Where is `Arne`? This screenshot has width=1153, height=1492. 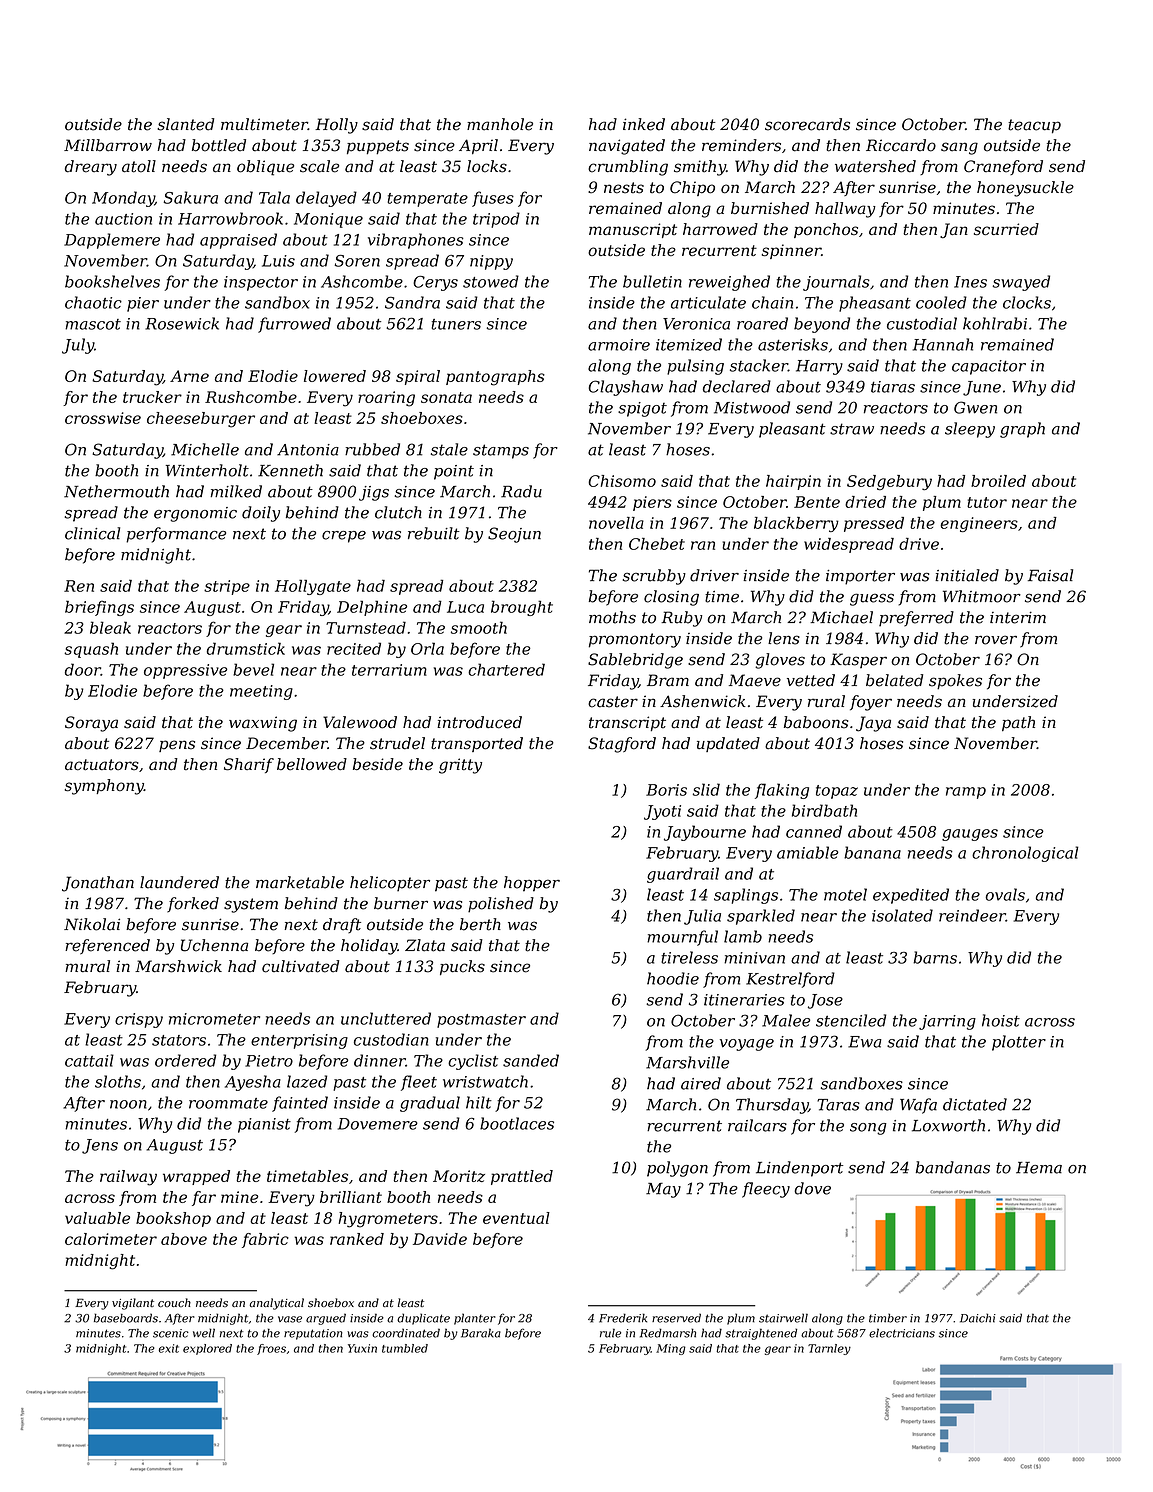 Arne is located at coordinates (189, 376).
